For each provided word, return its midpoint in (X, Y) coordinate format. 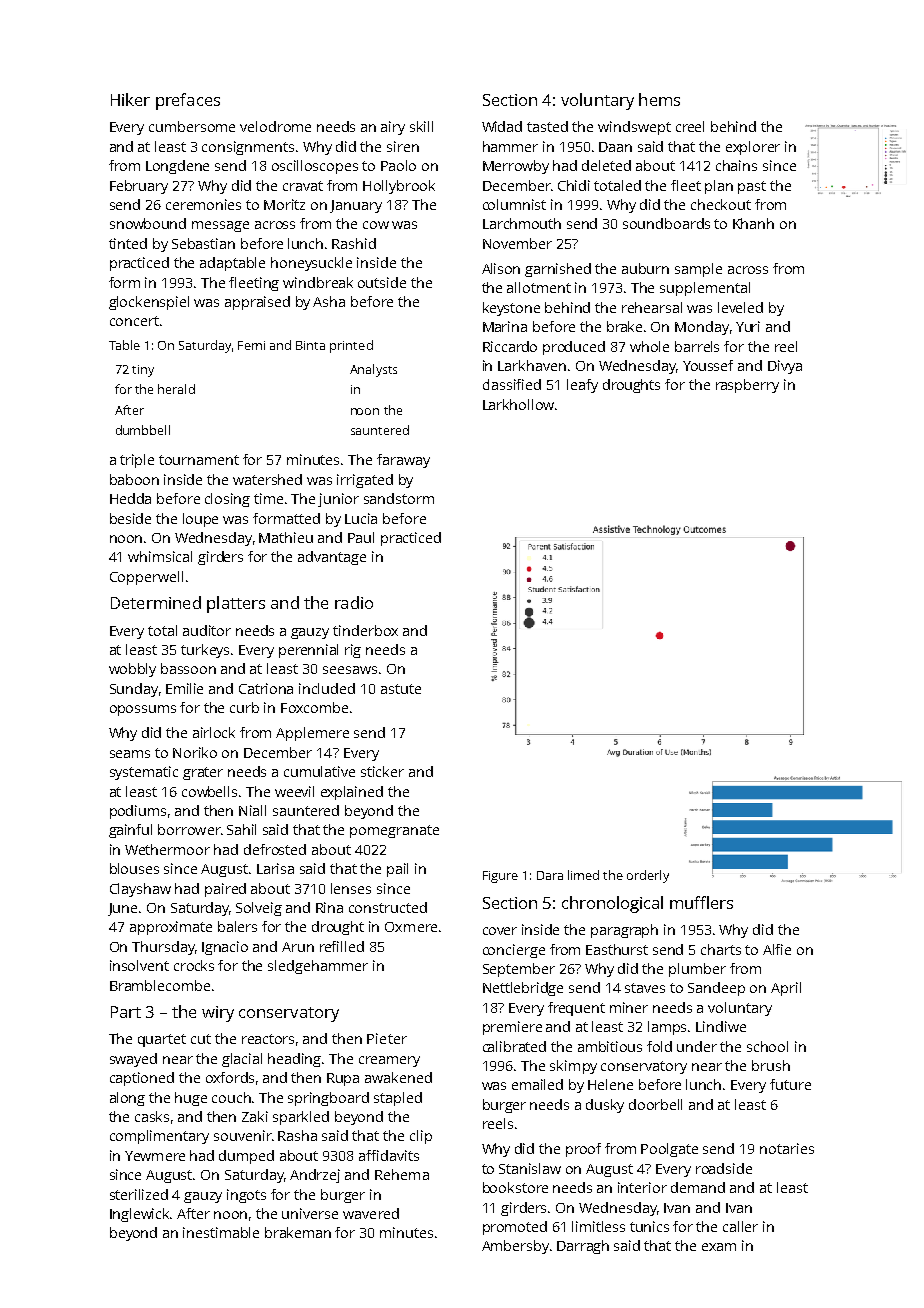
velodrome (275, 126)
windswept (634, 128)
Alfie (777, 949)
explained (352, 793)
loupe (200, 520)
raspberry (747, 386)
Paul (361, 537)
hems (659, 99)
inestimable (221, 1232)
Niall (252, 810)
